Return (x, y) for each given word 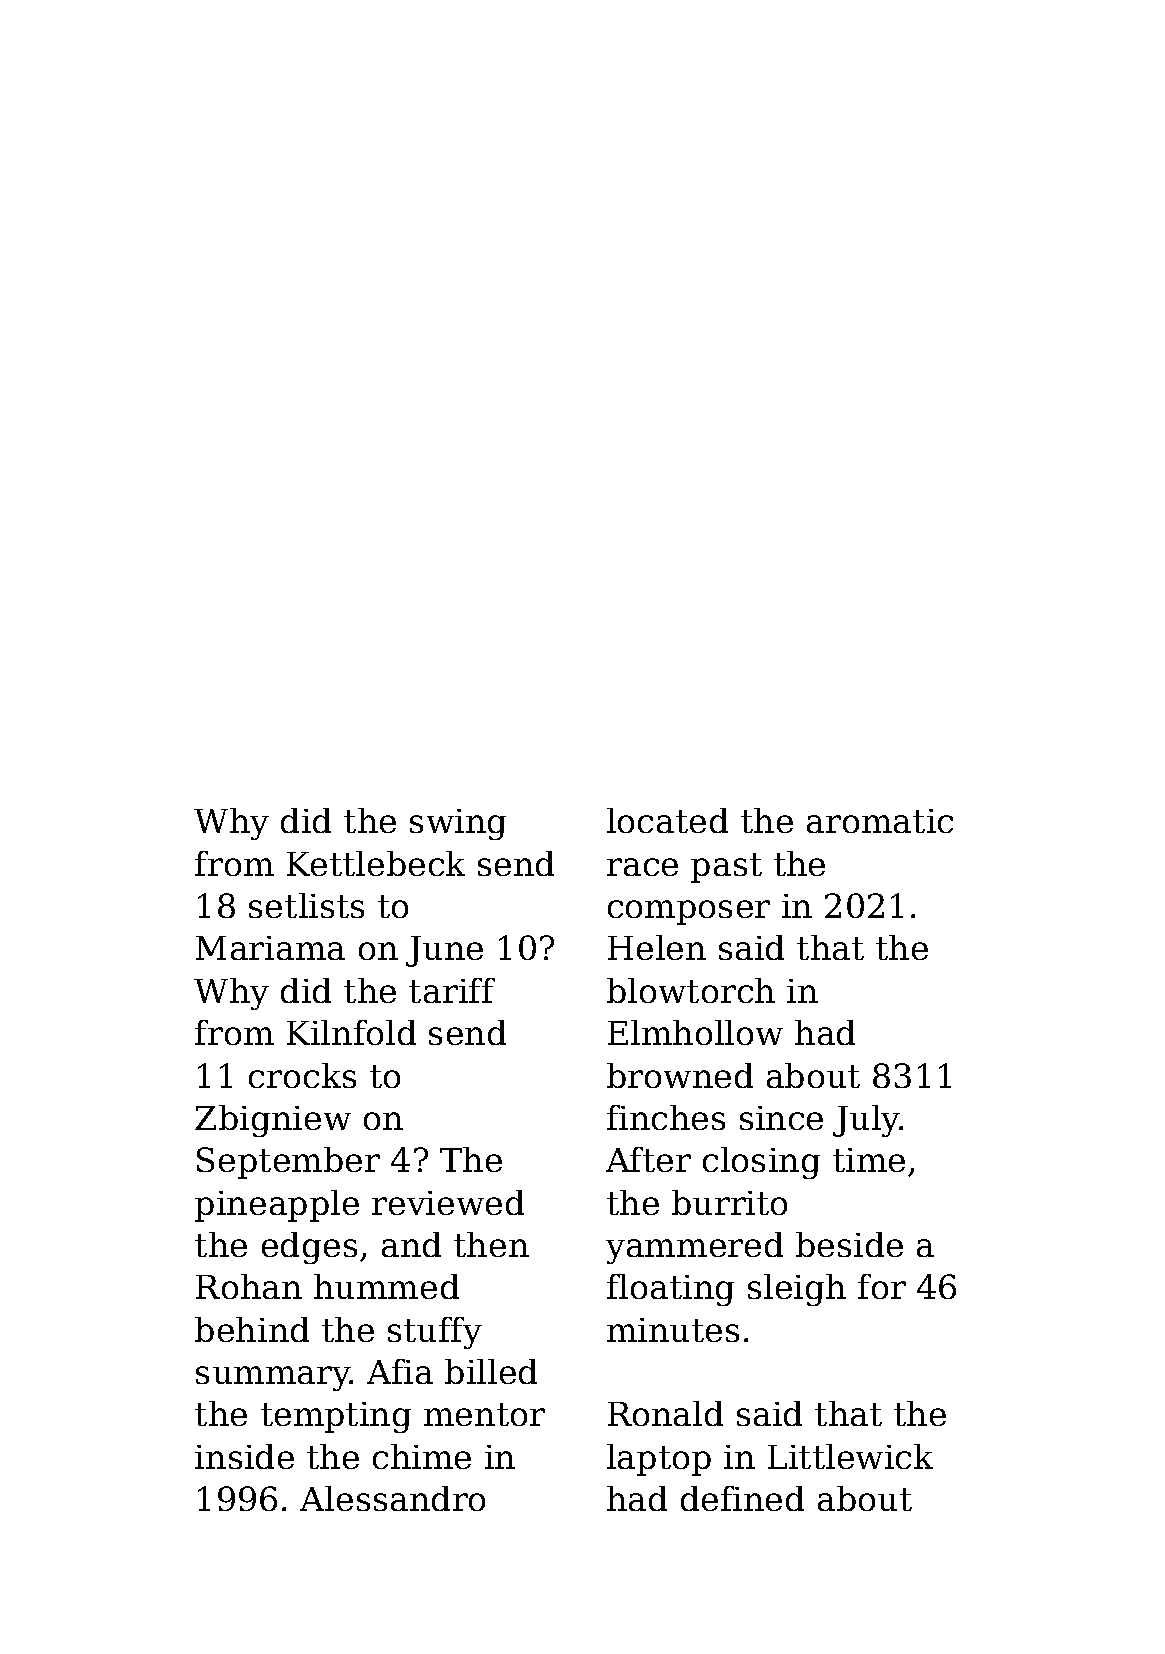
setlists (306, 905)
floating (670, 1290)
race (642, 867)
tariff (452, 990)
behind (252, 1329)
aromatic (880, 821)
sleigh (797, 1290)
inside (244, 1456)
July (866, 1121)
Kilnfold (351, 1032)
